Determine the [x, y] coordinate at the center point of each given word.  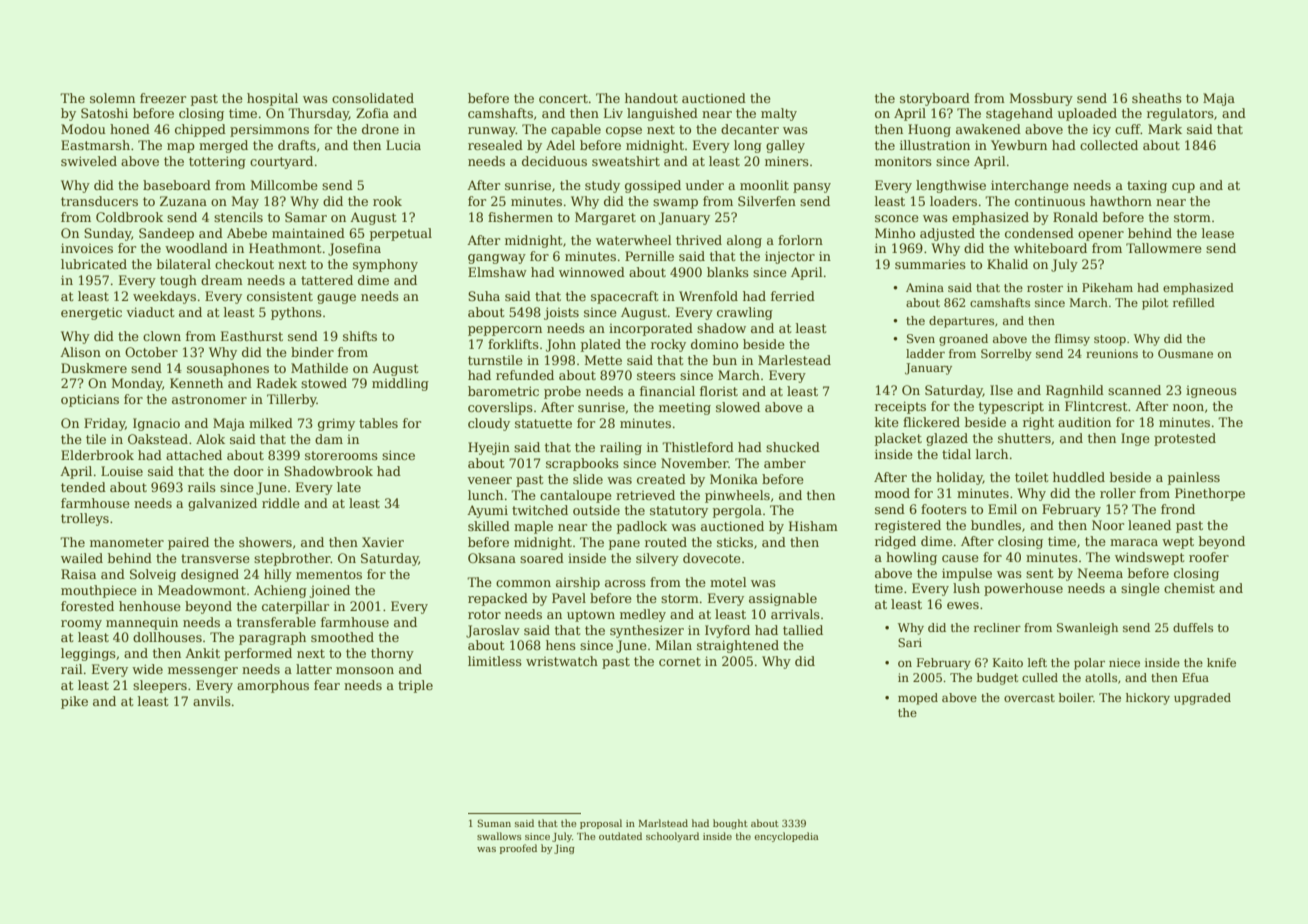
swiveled [89, 161]
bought [730, 824]
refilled [1194, 302]
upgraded [1202, 699]
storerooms [341, 455]
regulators [1180, 114]
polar [1089, 664]
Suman [494, 823]
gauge [336, 299]
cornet [680, 661]
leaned [1149, 525]
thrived [699, 240]
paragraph [272, 638]
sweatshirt [626, 161]
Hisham [813, 526]
